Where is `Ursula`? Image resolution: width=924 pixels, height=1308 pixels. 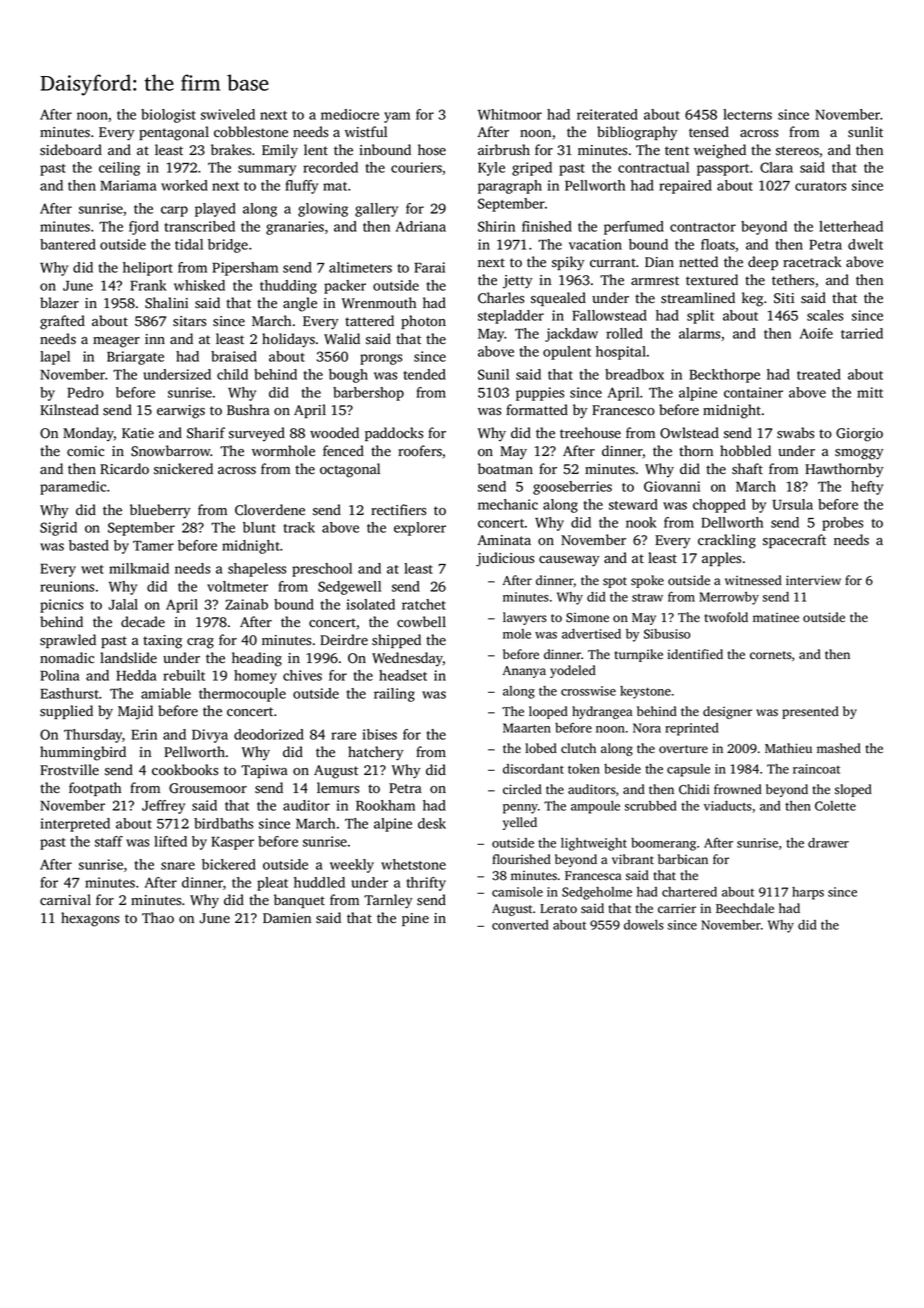
Ursula is located at coordinates (792, 504).
